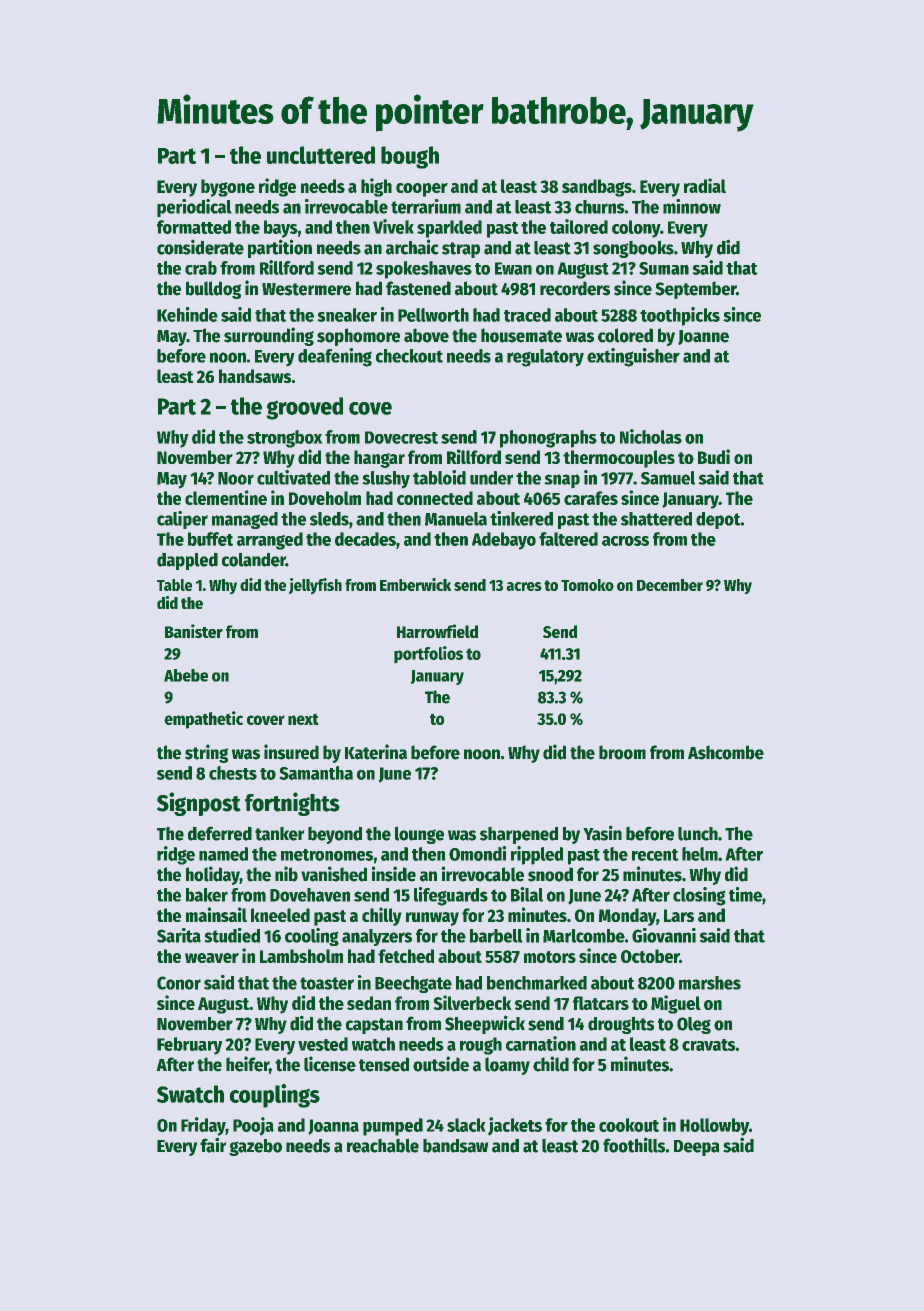  Describe the element at coordinates (190, 1046) in the image. I see `February` at that location.
